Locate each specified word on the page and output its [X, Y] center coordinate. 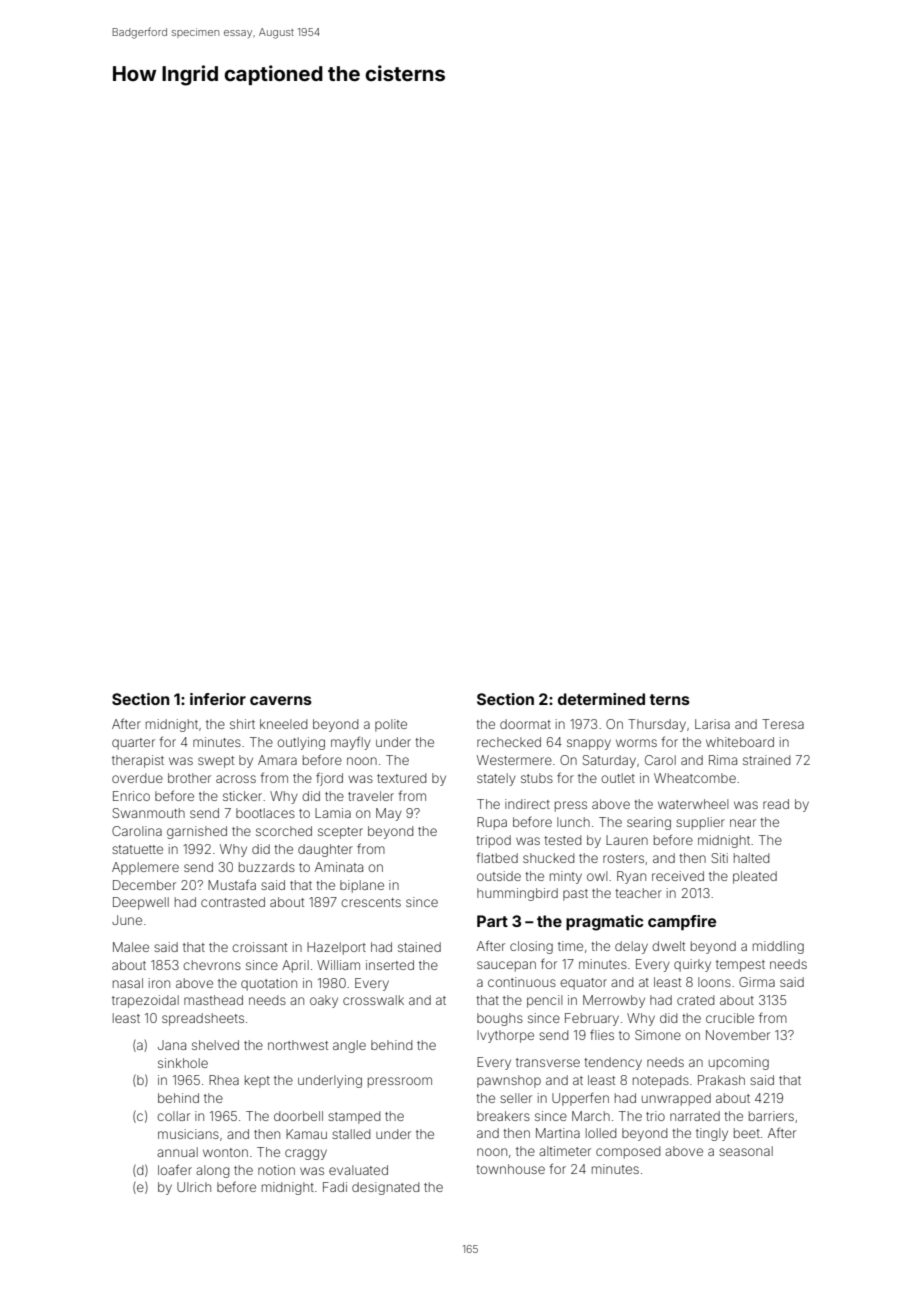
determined [601, 699]
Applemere [145, 868]
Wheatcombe [695, 778]
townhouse [510, 1169]
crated [695, 1000]
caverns [281, 700]
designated [385, 1188]
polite [391, 725]
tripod [493, 841]
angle [349, 1046]
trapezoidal [145, 1001]
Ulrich [194, 1187]
